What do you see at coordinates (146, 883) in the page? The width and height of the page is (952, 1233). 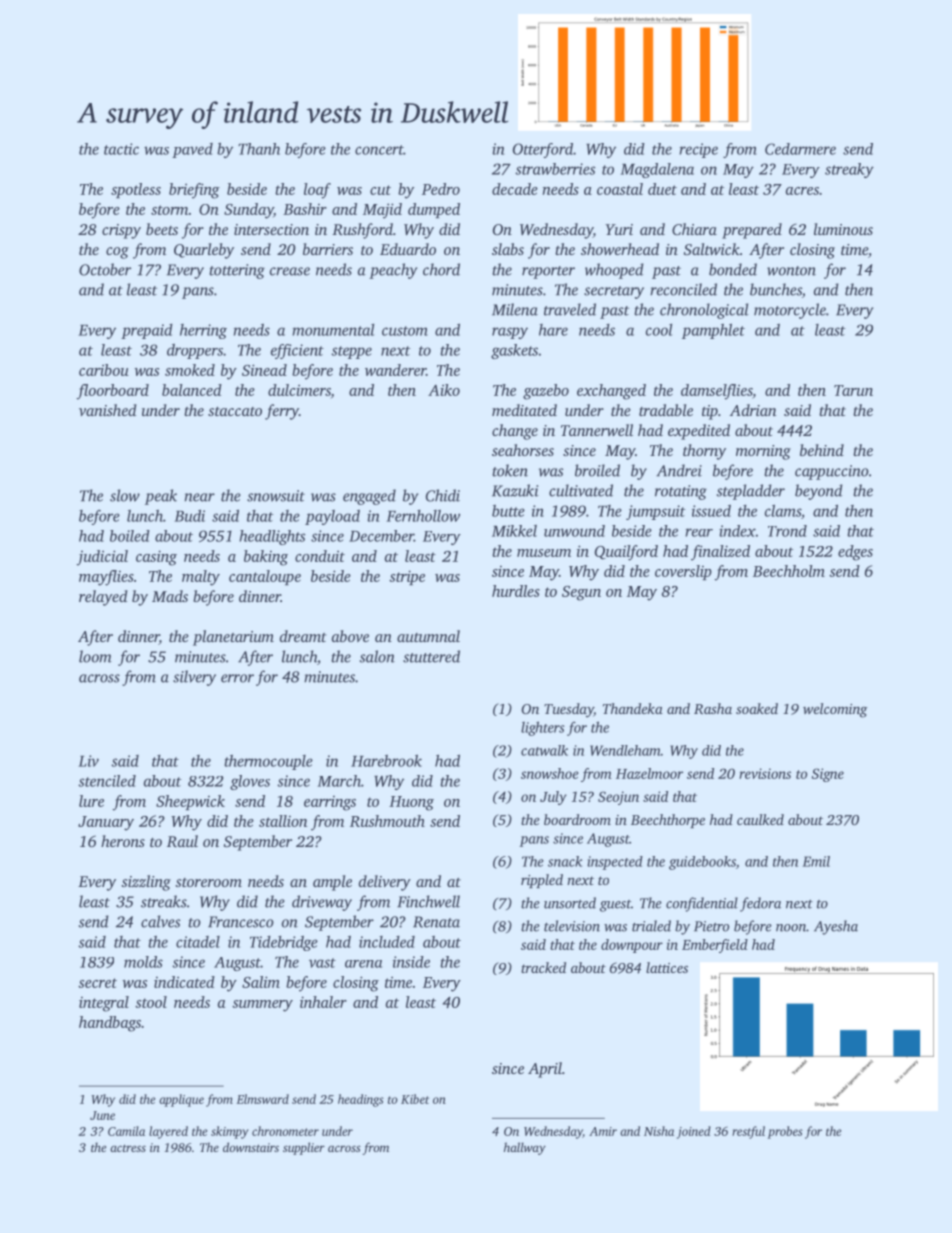 I see `sizzling` at bounding box center [146, 883].
